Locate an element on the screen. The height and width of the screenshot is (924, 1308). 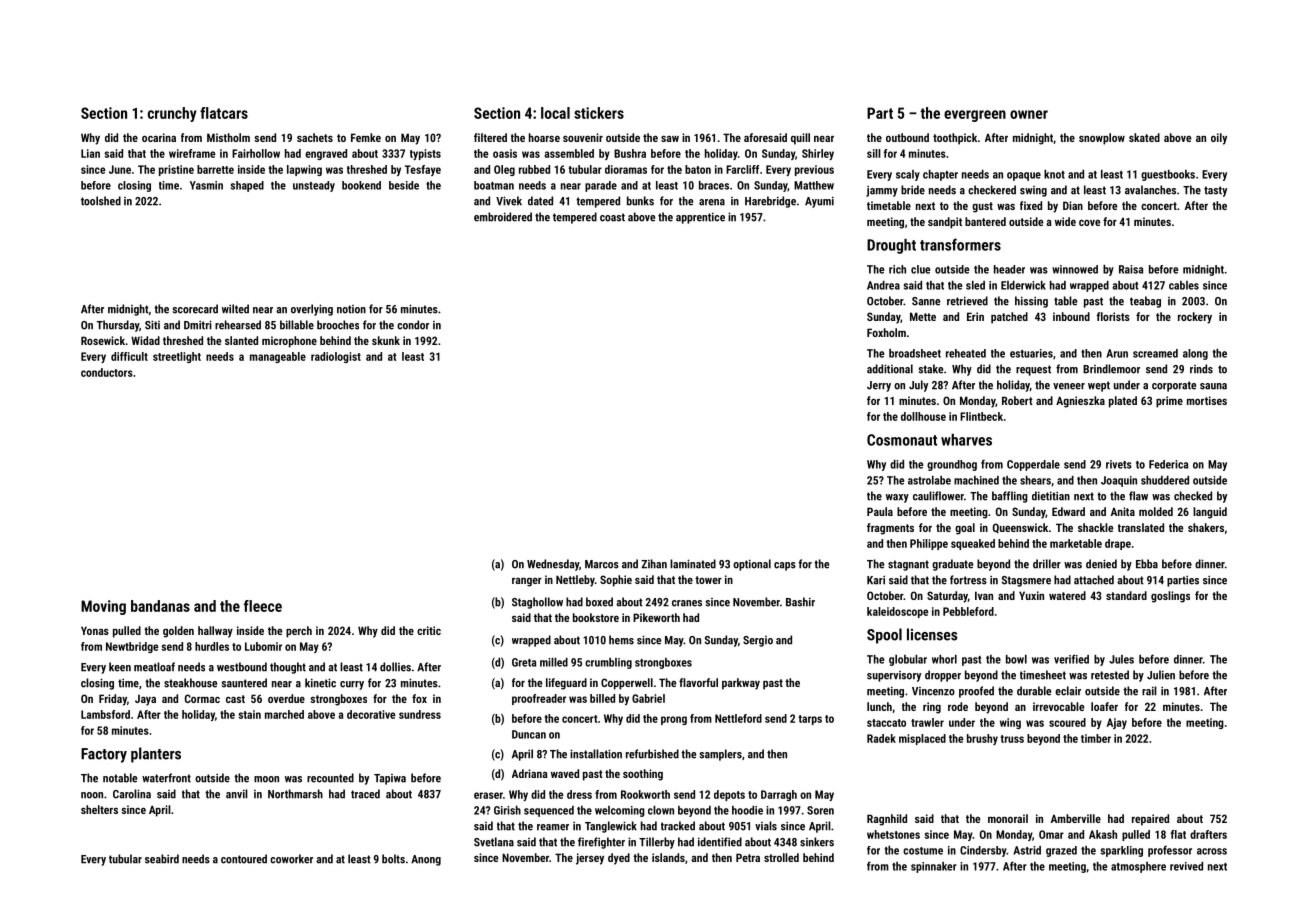
bandanas is located at coordinates (160, 606).
